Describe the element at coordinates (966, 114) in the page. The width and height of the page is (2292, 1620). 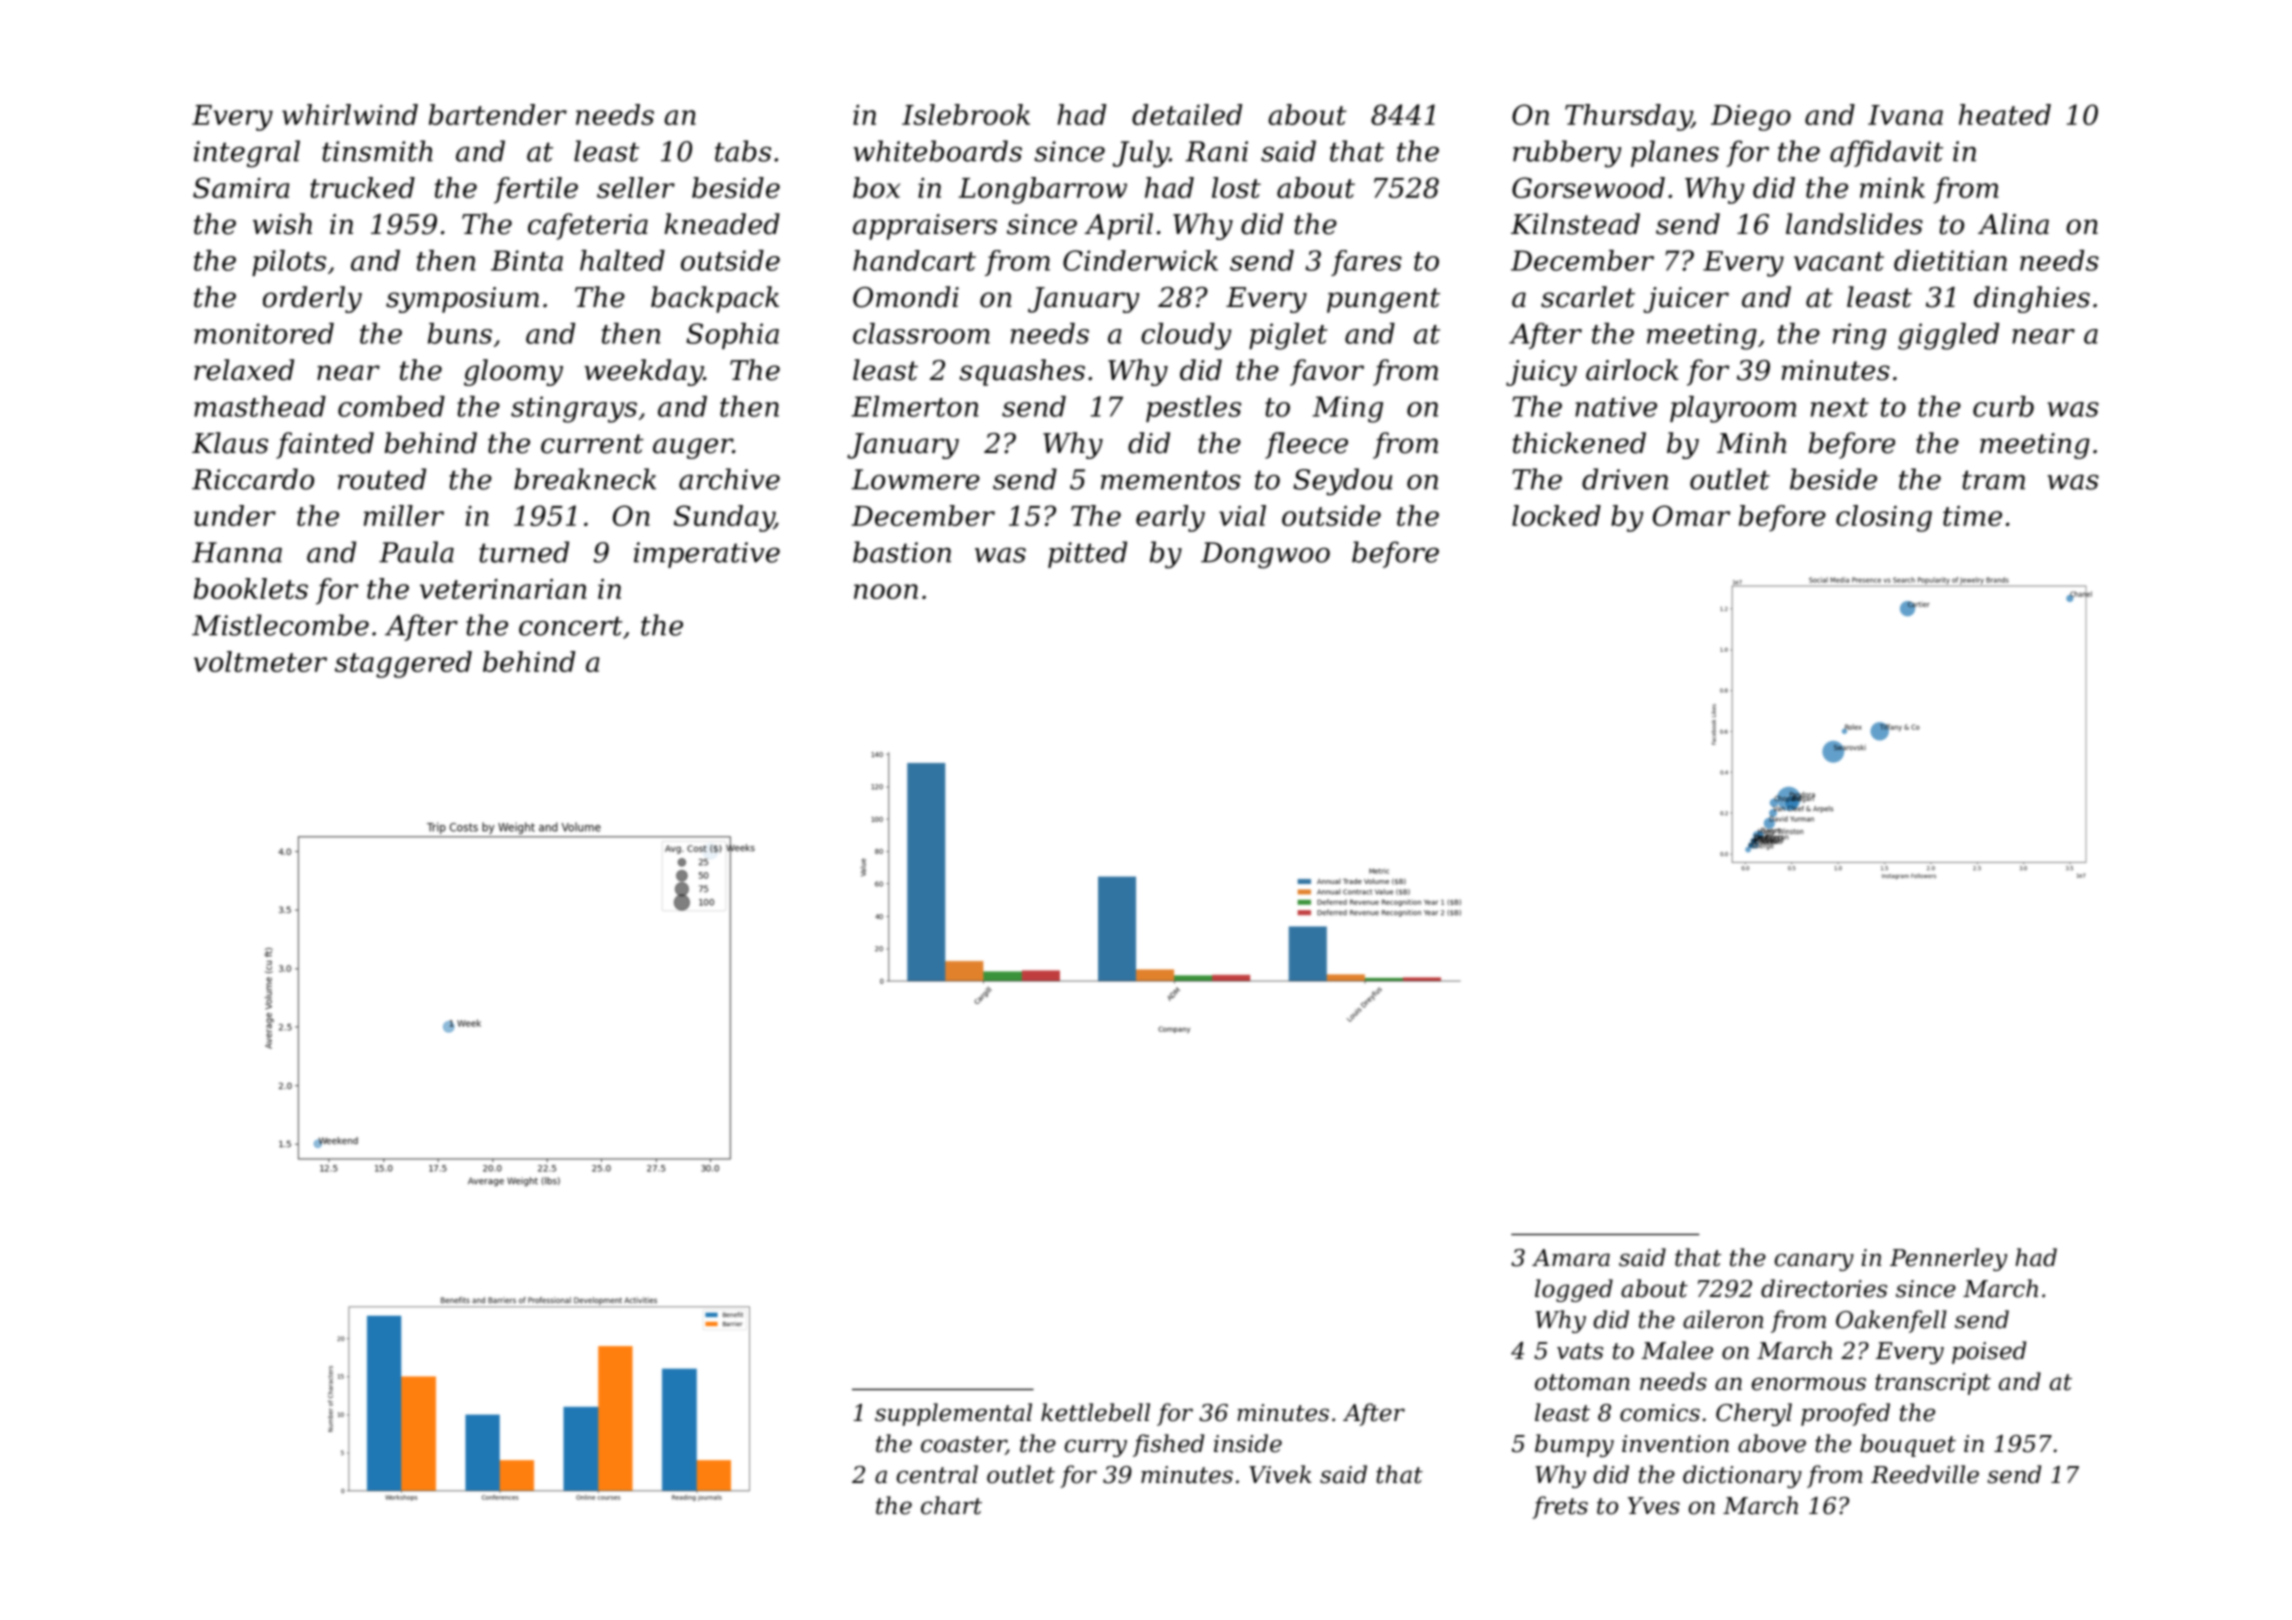
I see `Islebrook` at that location.
